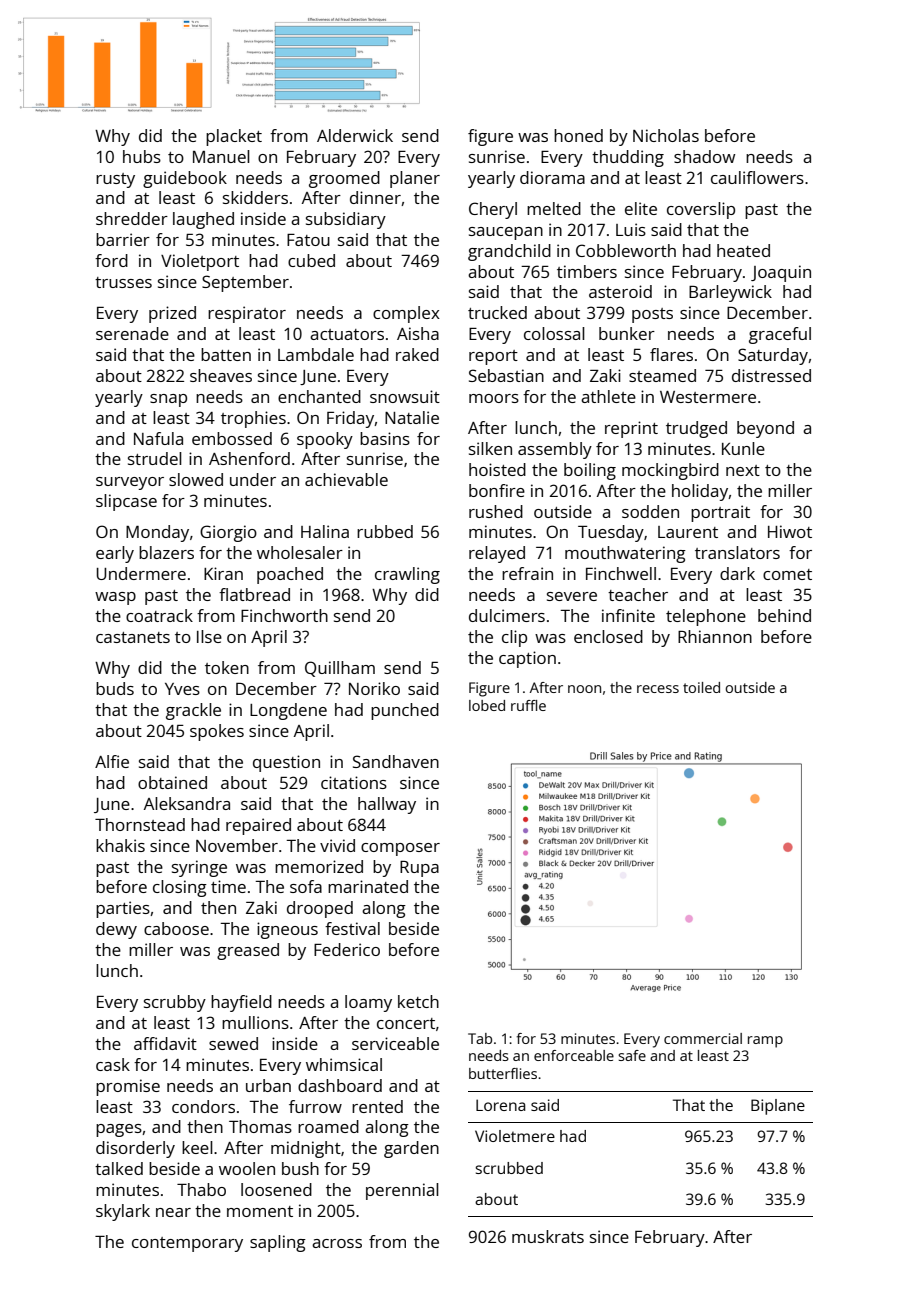 The height and width of the screenshot is (1316, 908). Describe the element at coordinates (278, 1243) in the screenshot. I see `sapling` at that location.
